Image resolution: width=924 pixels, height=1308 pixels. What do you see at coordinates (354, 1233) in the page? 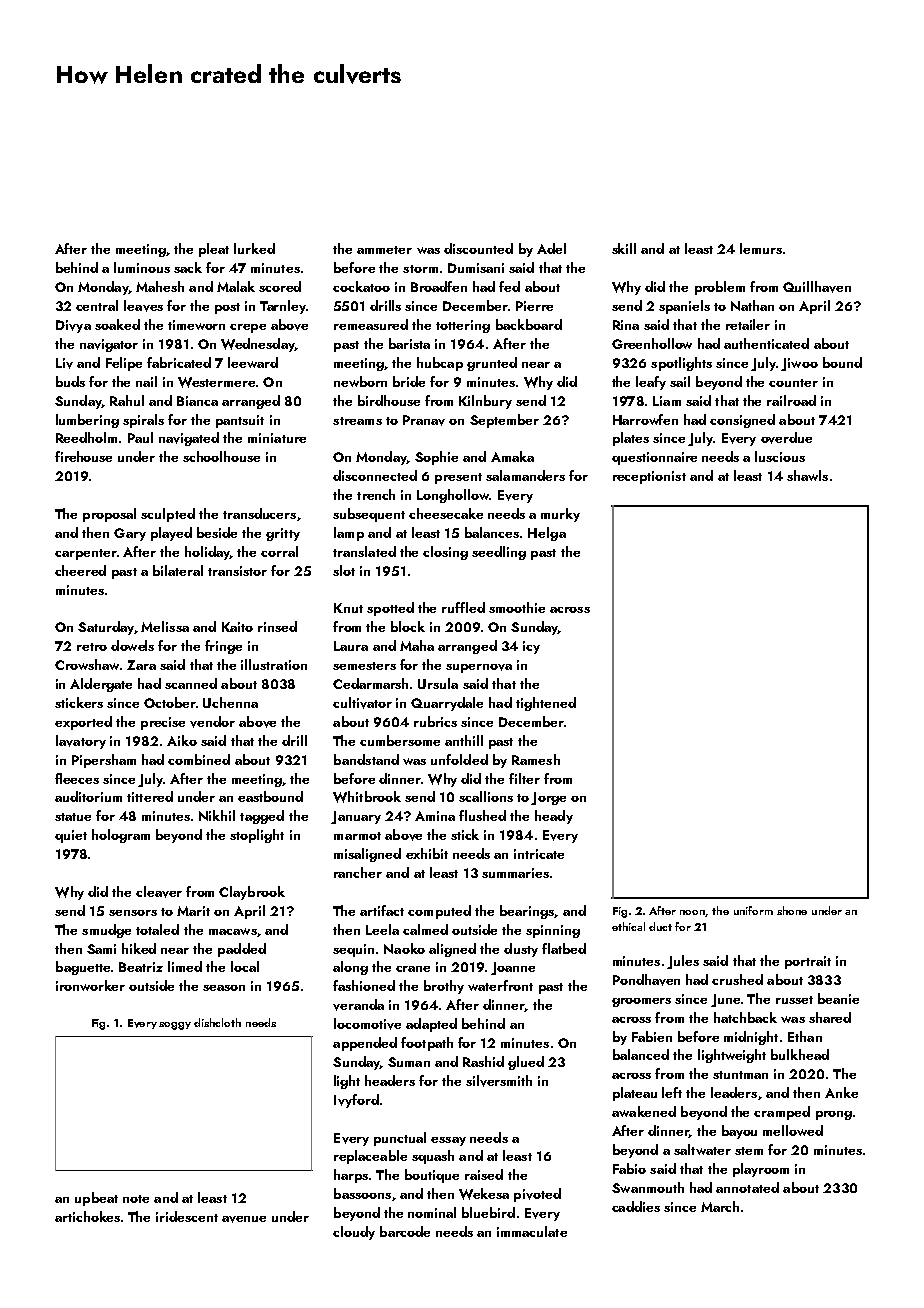
I see `cloudy` at bounding box center [354, 1233].
